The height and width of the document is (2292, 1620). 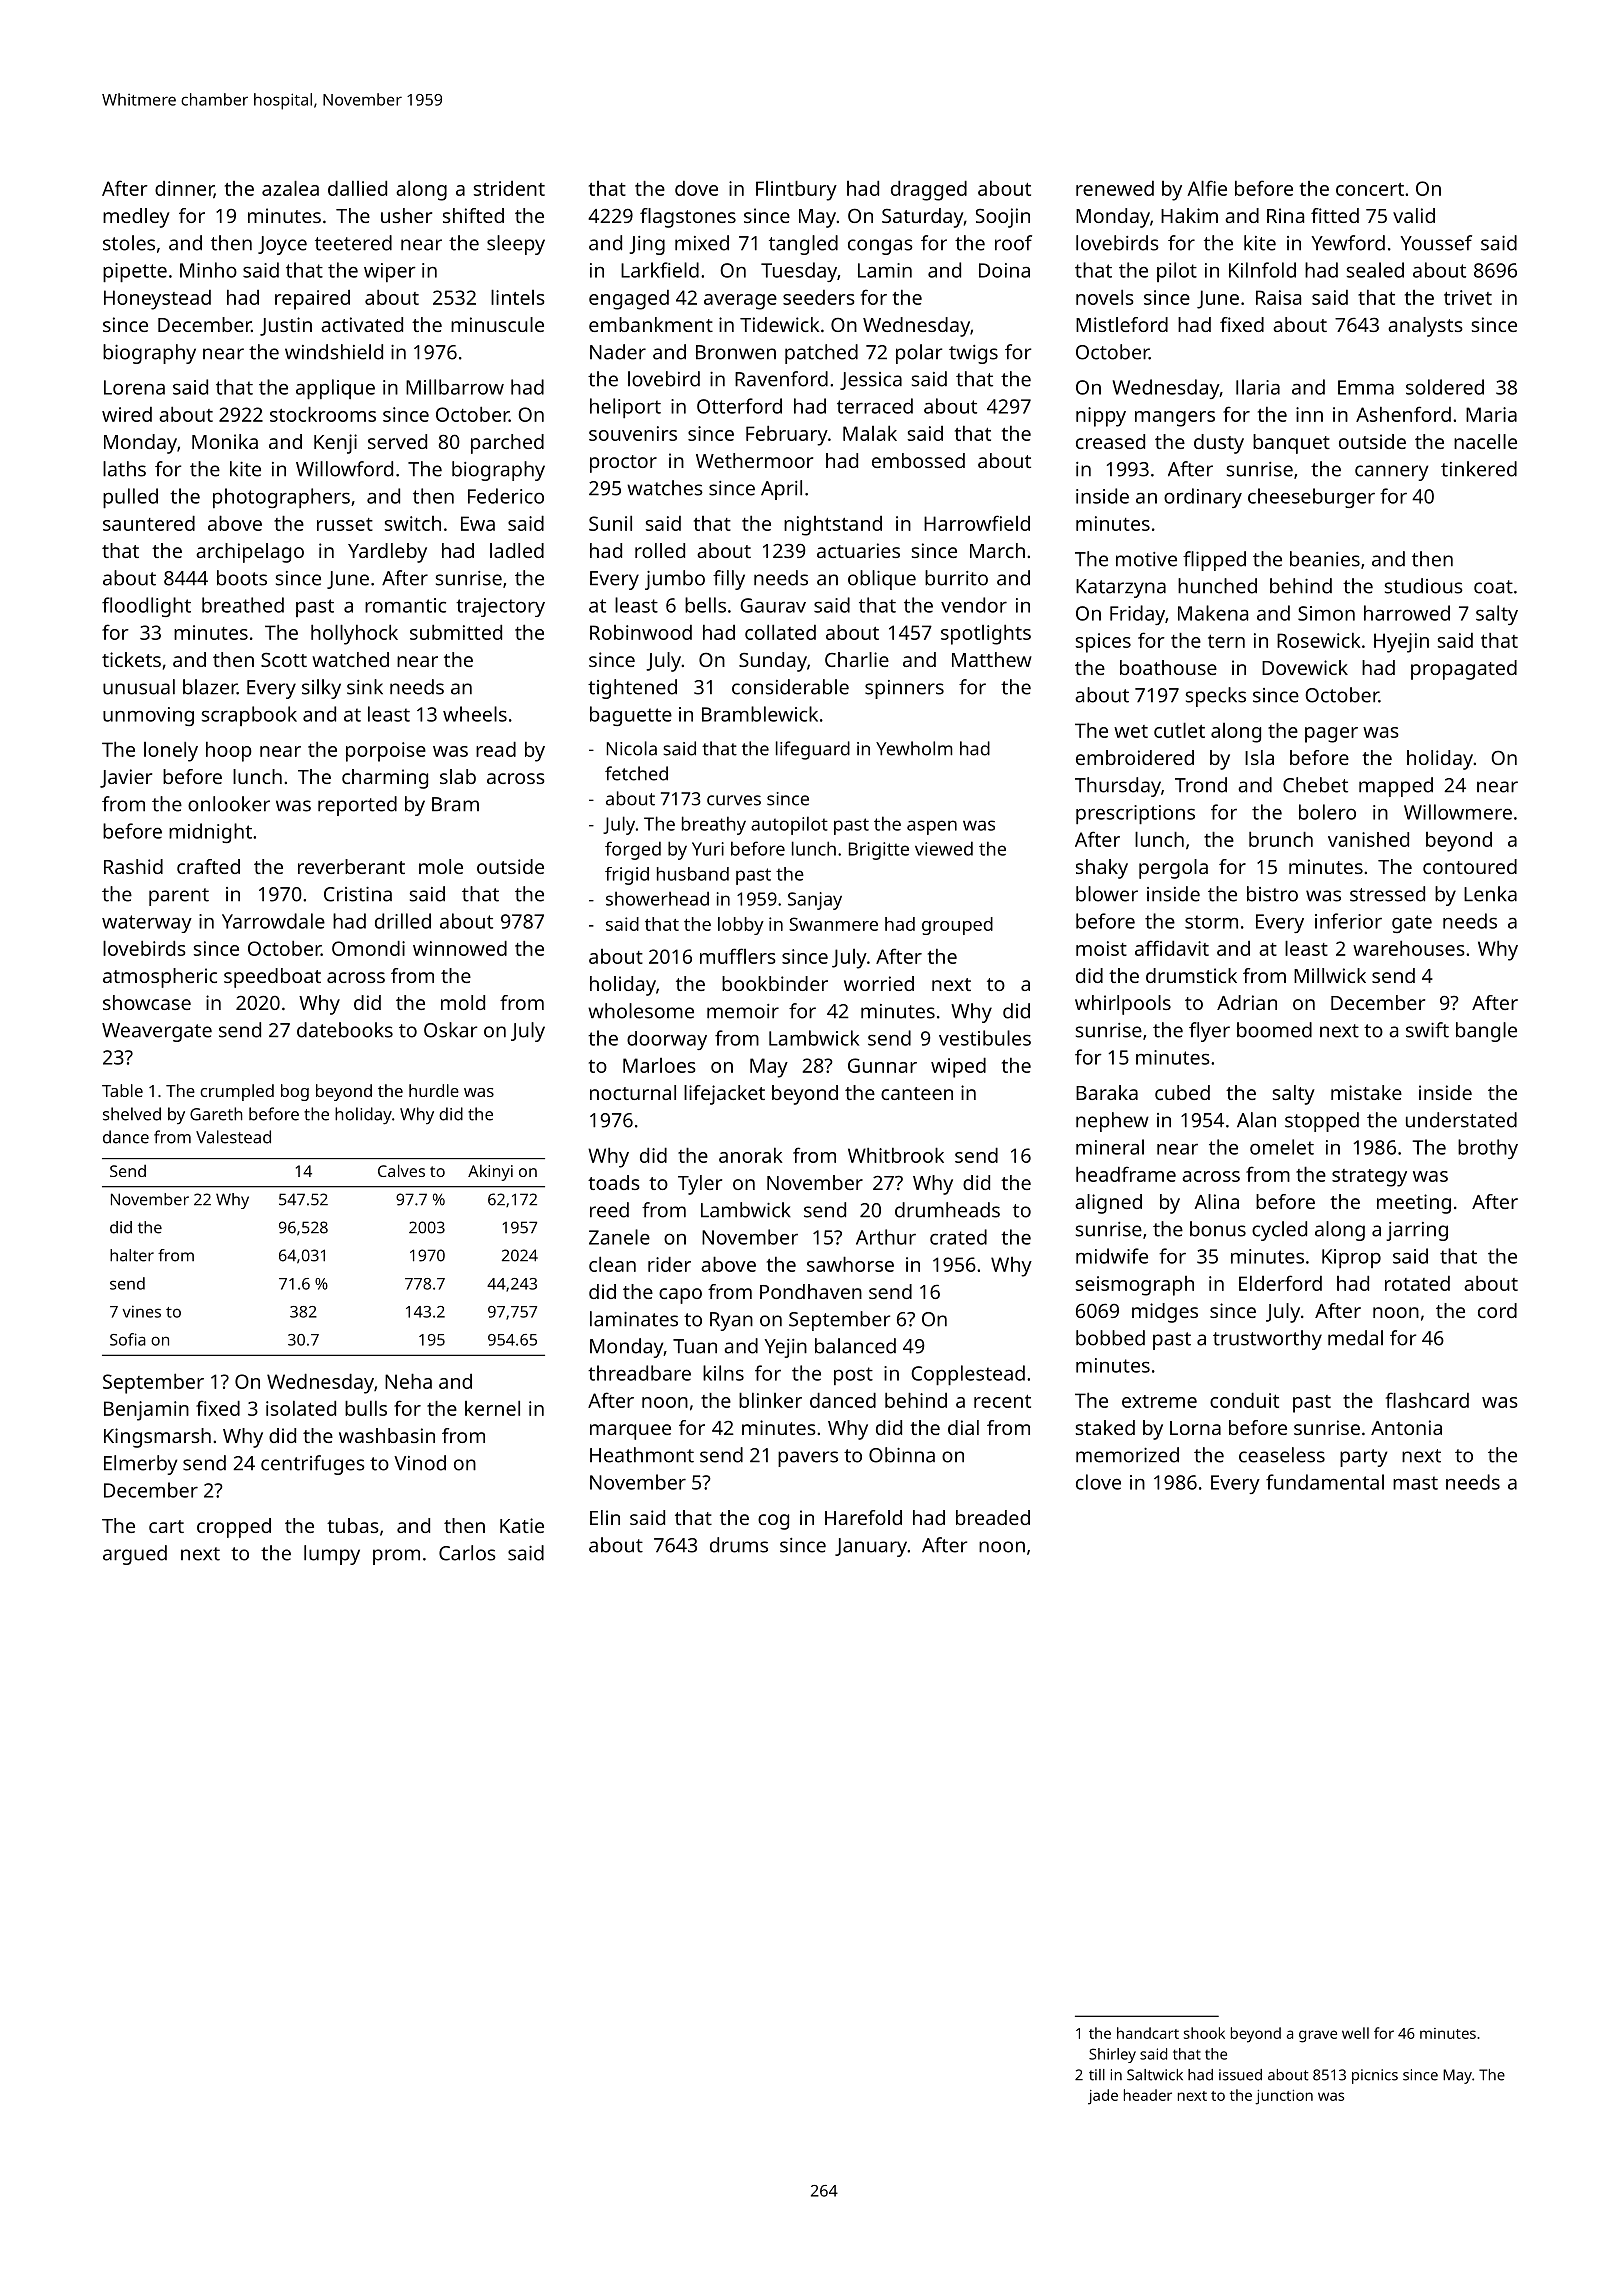 What do you see at coordinates (146, 1411) in the document?
I see `Benjamin` at bounding box center [146, 1411].
